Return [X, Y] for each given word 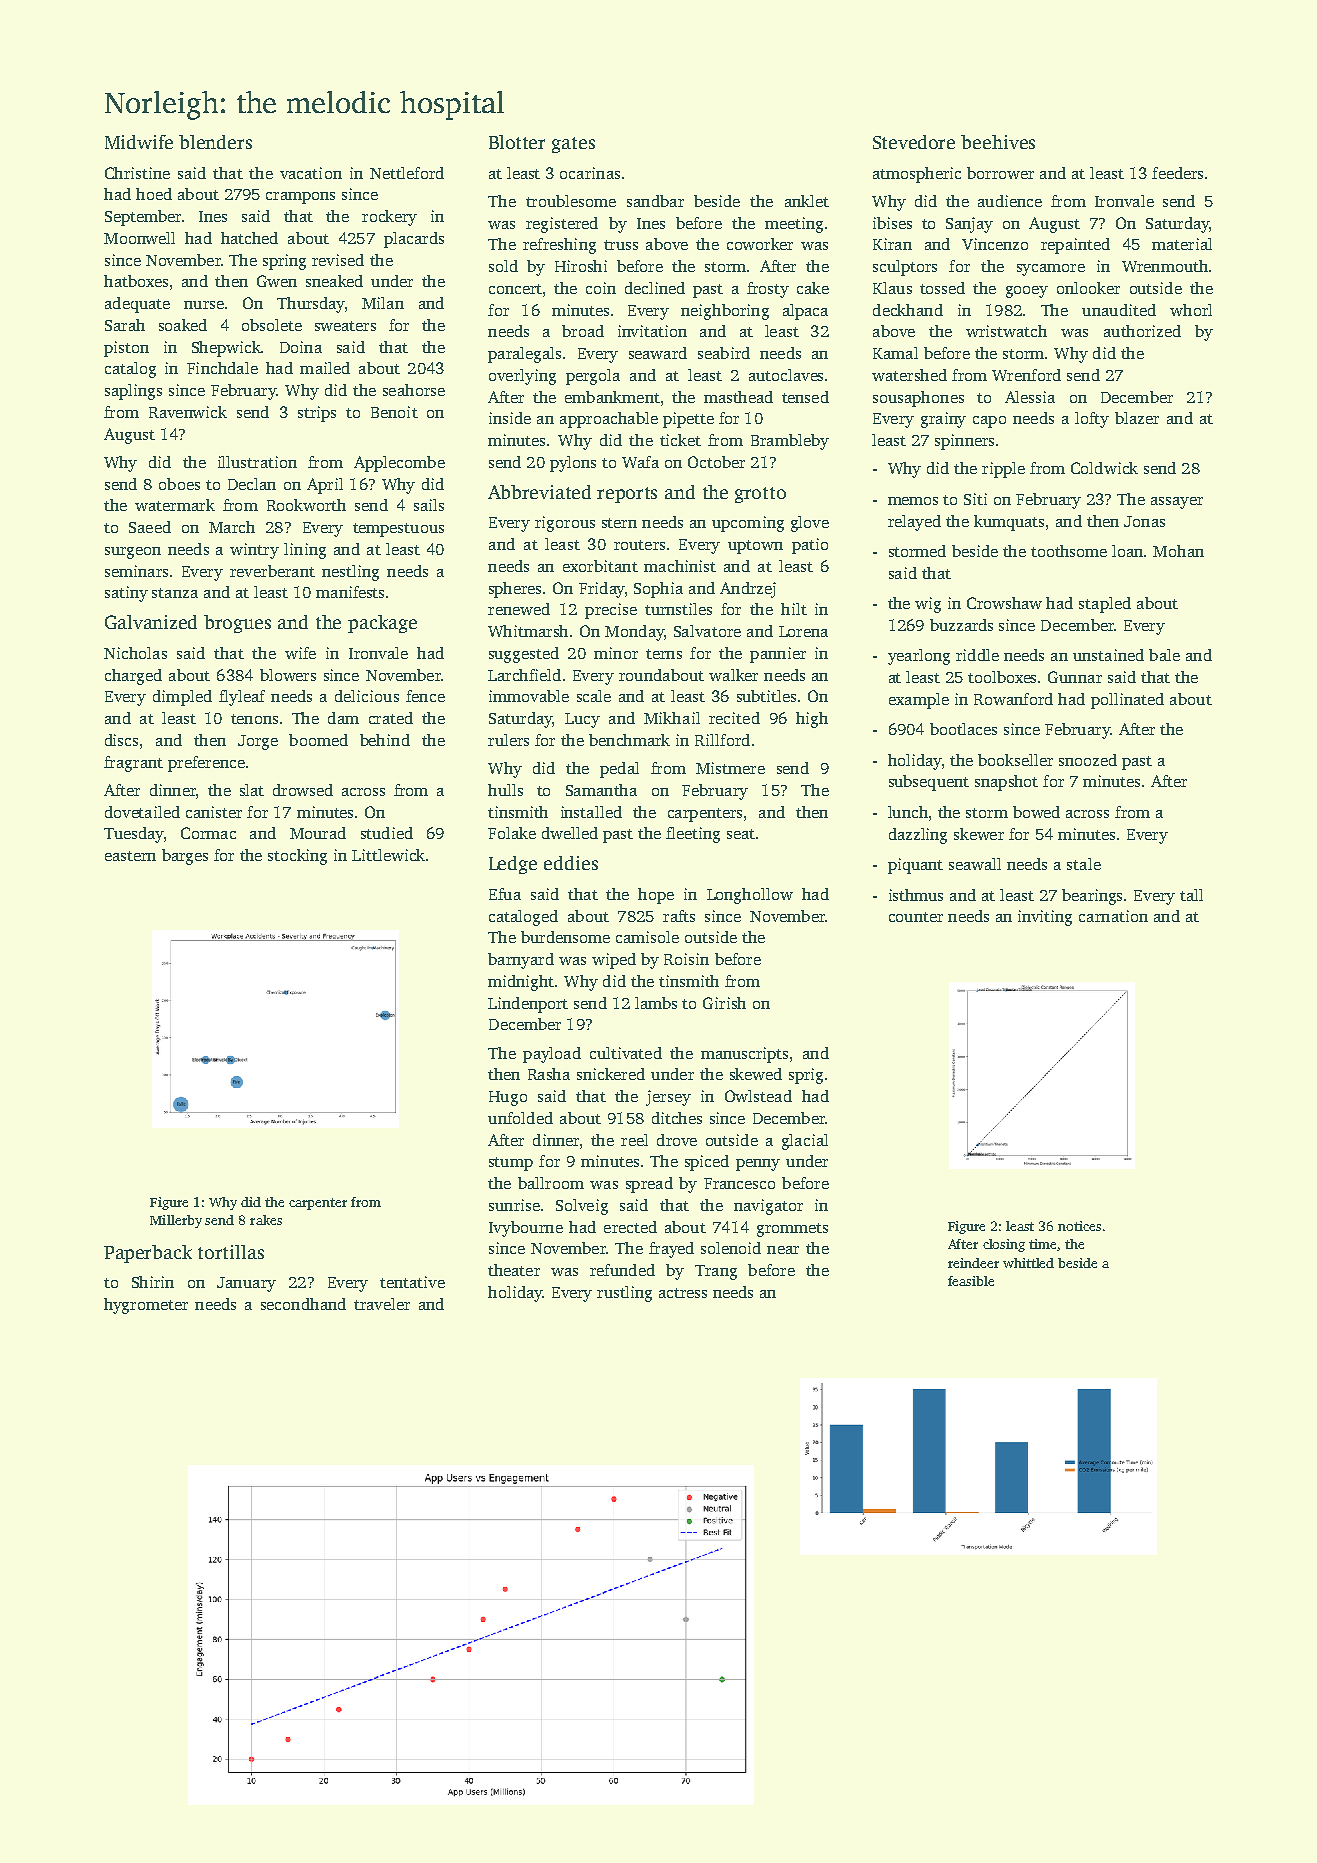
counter [916, 917]
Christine [137, 173]
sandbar [655, 201]
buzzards [961, 625]
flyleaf [242, 698]
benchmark [629, 740]
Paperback [148, 1254]
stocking [297, 857]
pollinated [1127, 701]
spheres [515, 590]
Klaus [892, 288]
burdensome [565, 937]
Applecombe [399, 464]
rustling [624, 1294]
